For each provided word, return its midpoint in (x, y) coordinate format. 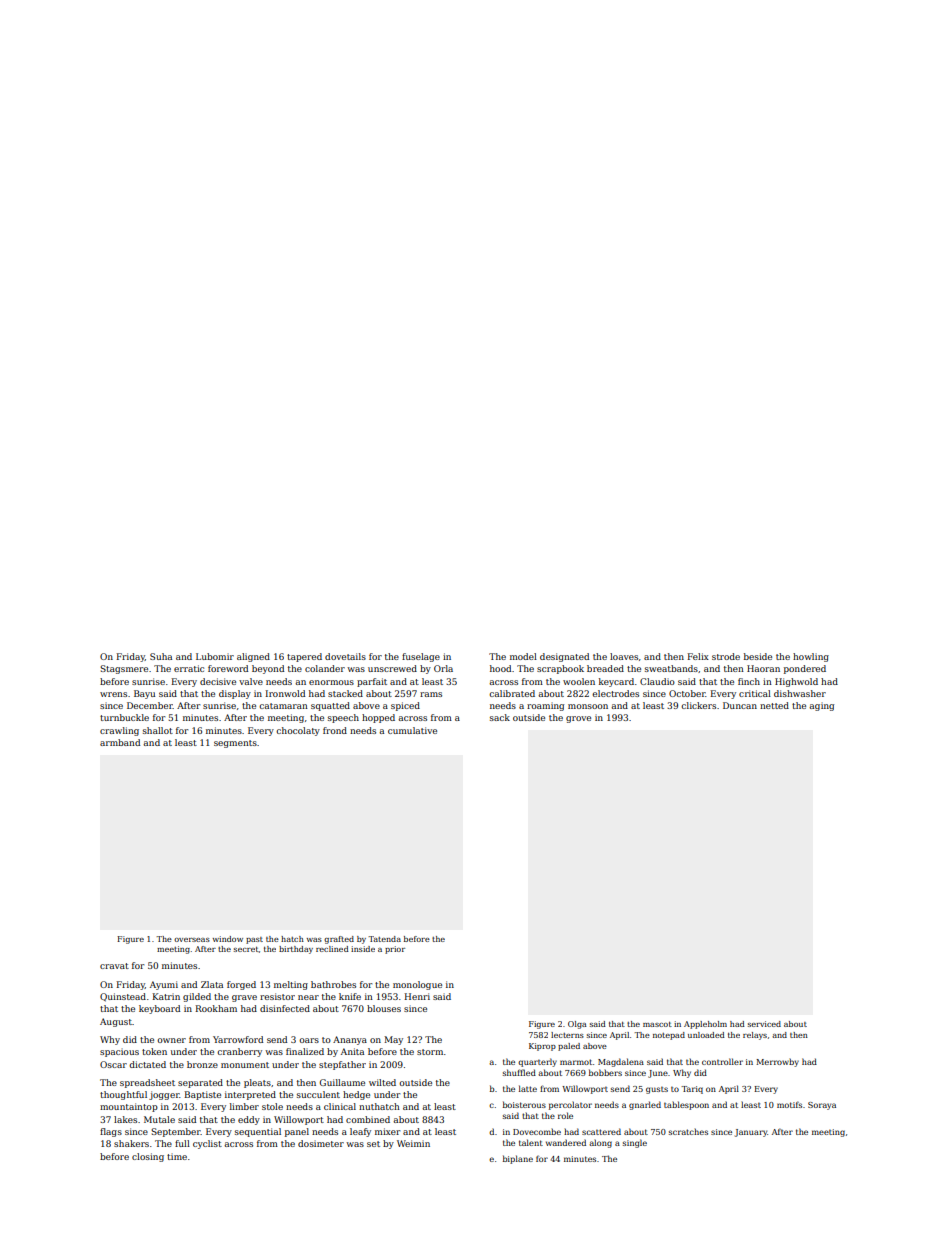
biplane (518, 1159)
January (751, 1133)
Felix (698, 656)
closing (148, 1157)
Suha (161, 656)
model (523, 656)
